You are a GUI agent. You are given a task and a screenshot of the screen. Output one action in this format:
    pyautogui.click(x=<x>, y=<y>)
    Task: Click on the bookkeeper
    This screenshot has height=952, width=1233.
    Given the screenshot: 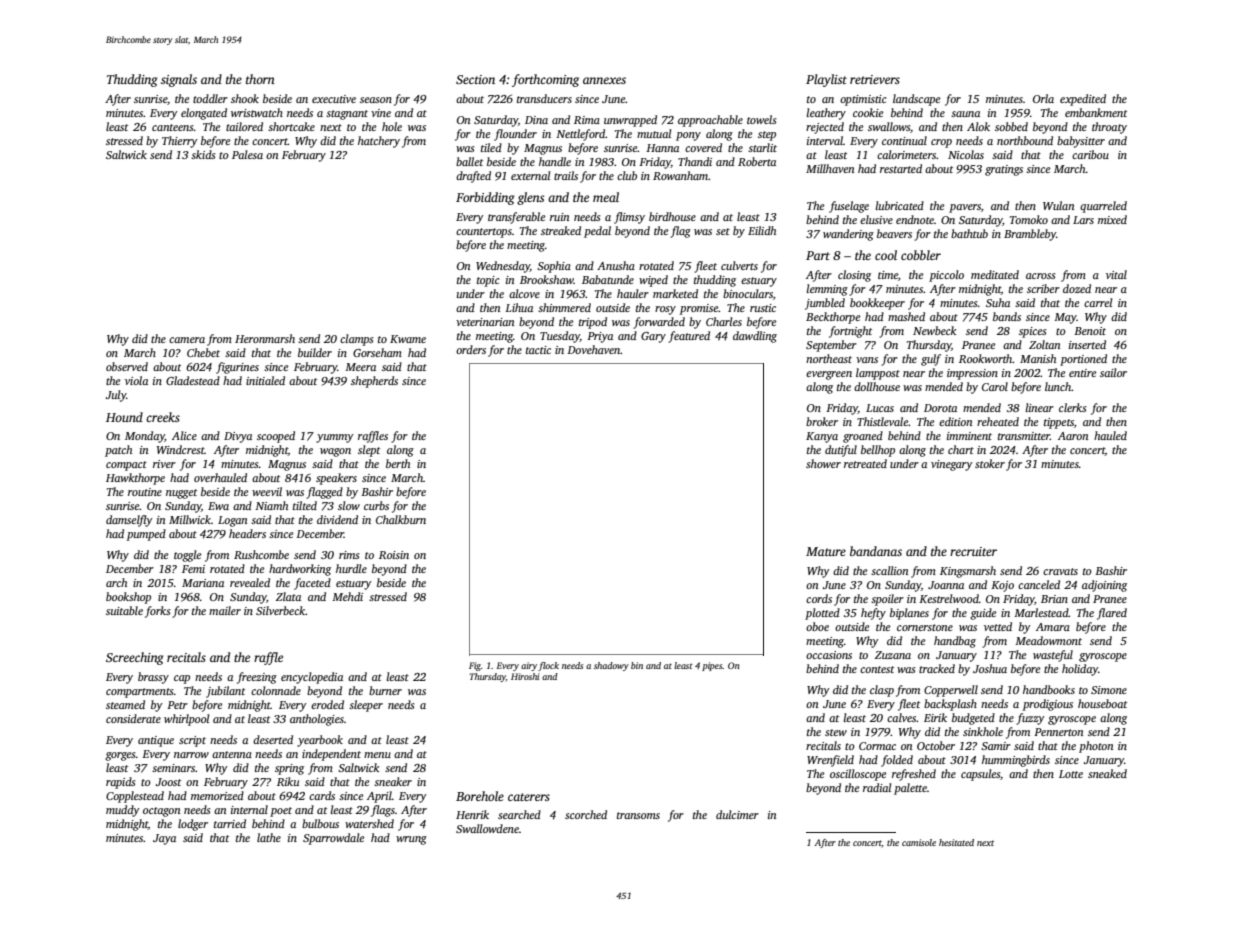 What is the action you would take?
    pyautogui.click(x=877, y=304)
